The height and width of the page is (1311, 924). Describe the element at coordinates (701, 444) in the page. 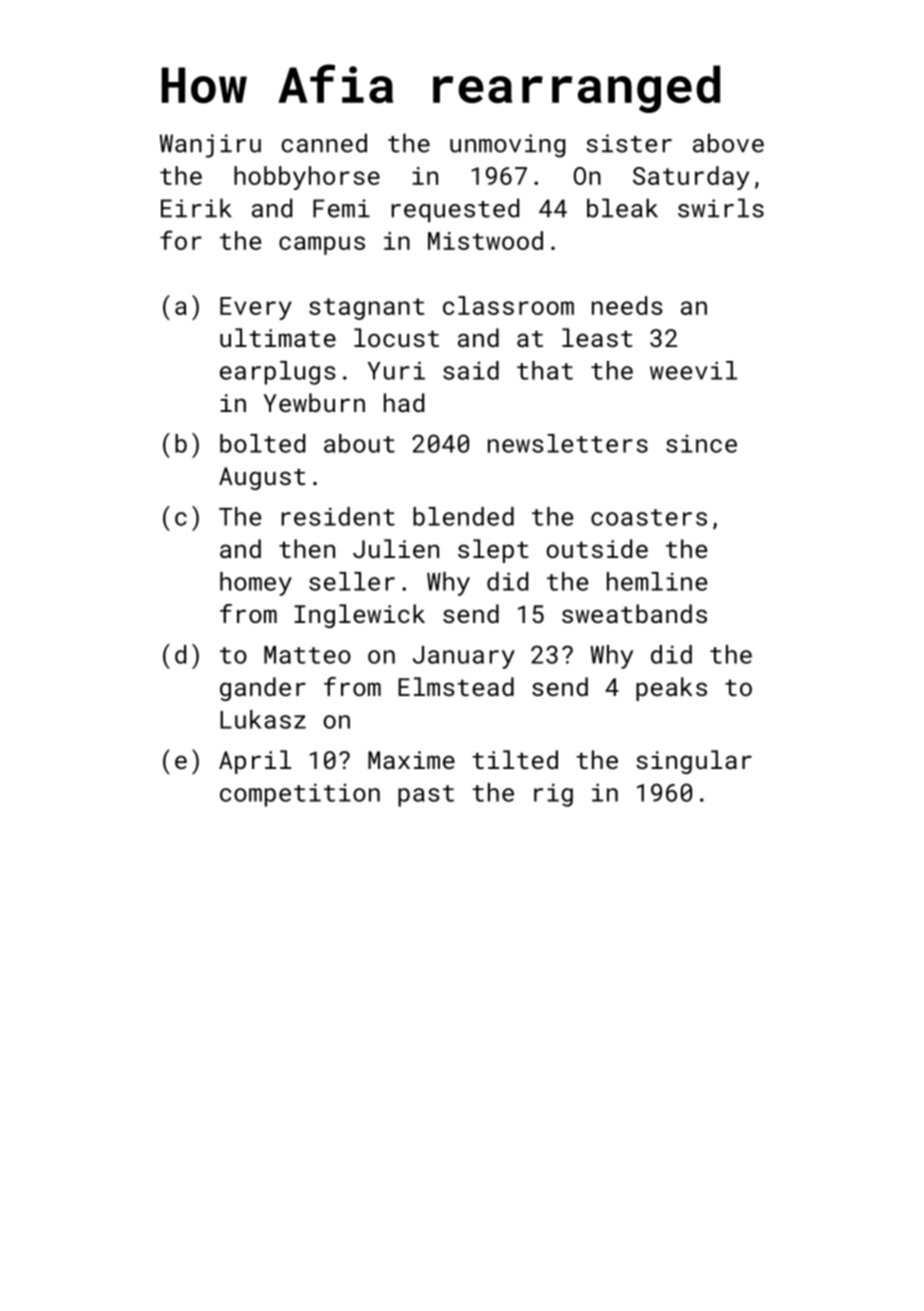

I see `since` at that location.
